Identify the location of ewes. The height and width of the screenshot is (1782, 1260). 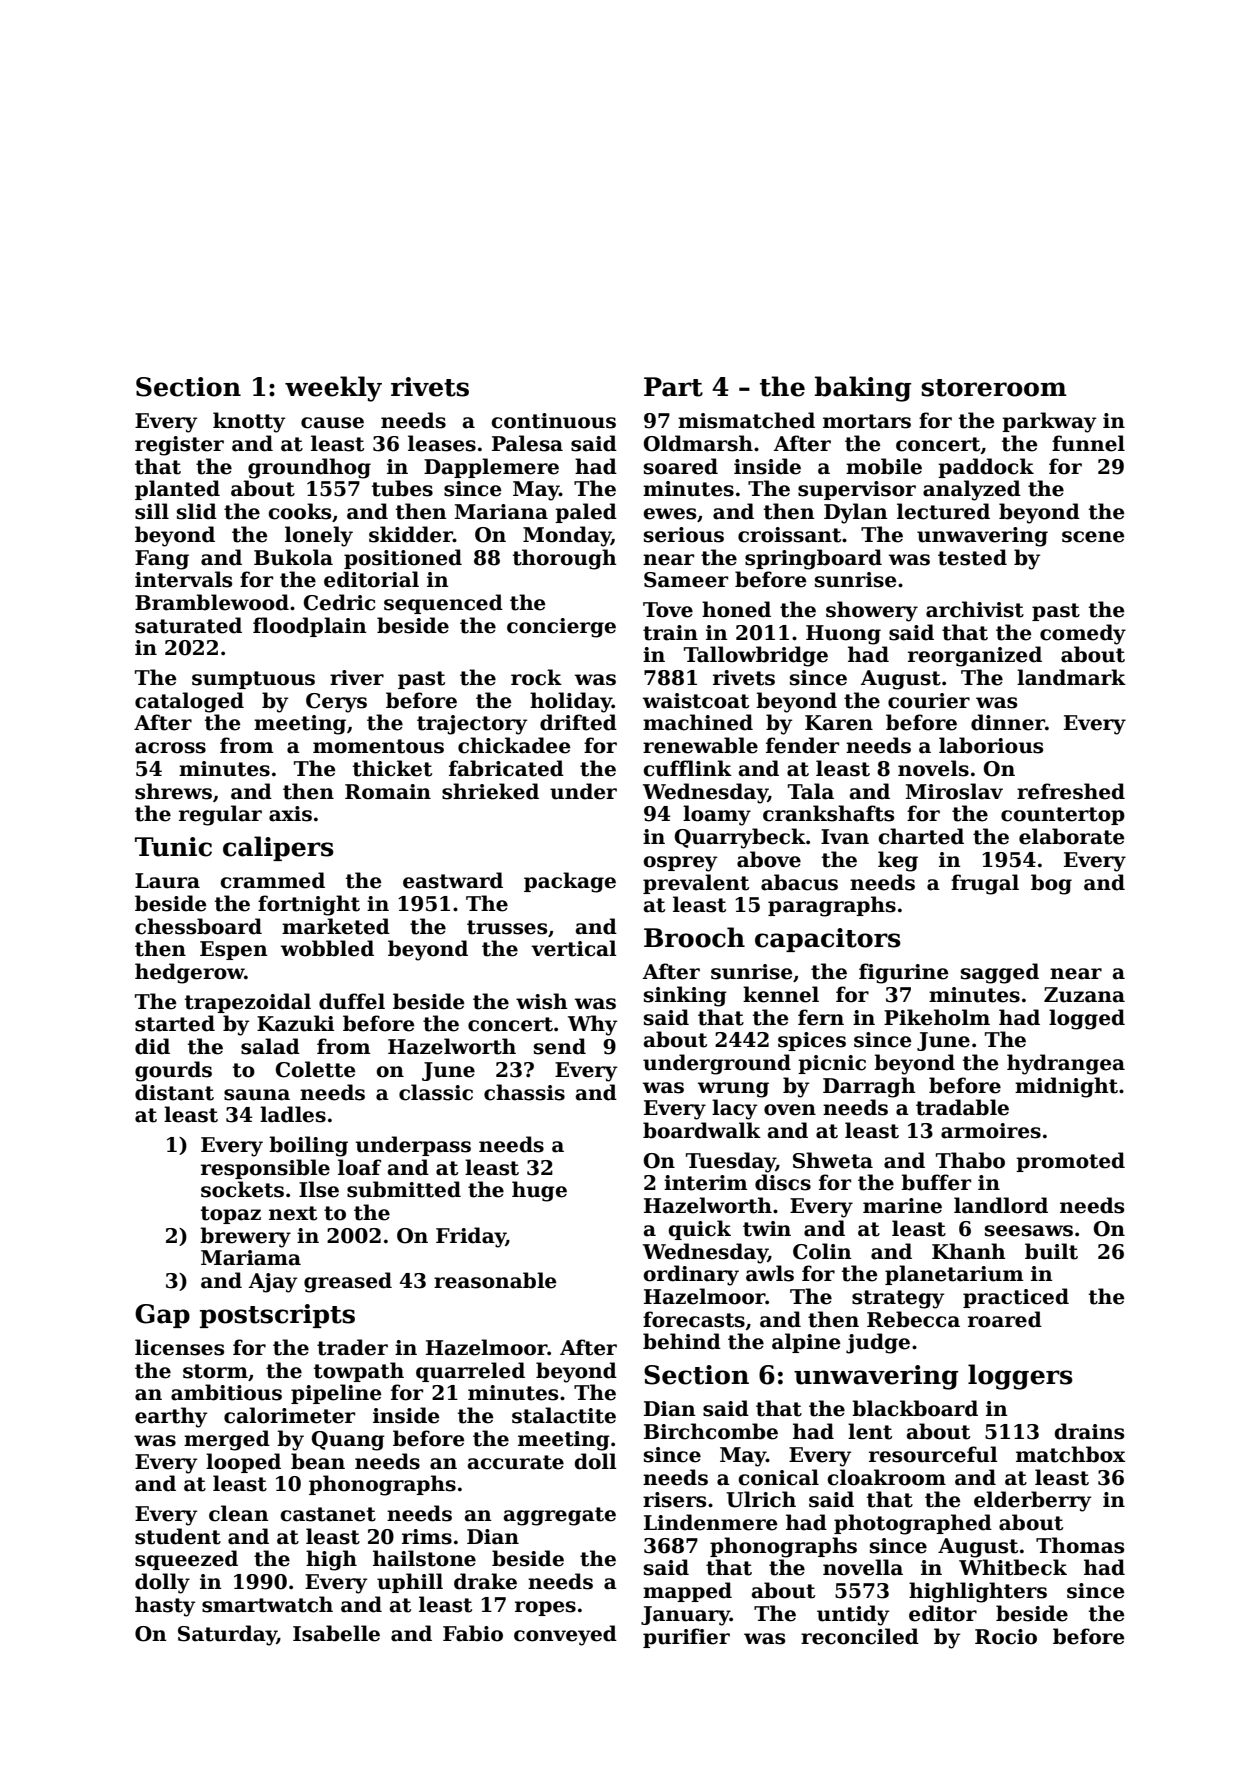
(669, 514).
